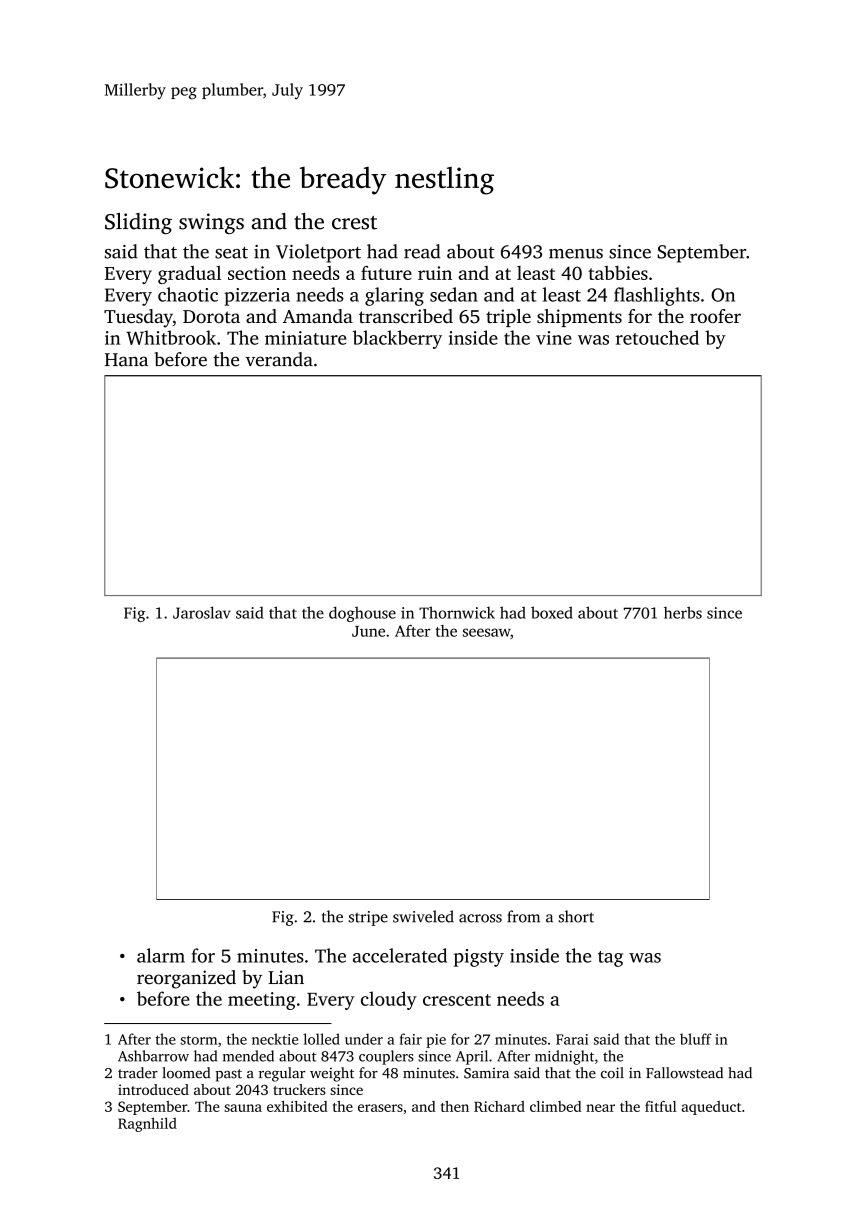  What do you see at coordinates (211, 223) in the screenshot?
I see `swings` at bounding box center [211, 223].
